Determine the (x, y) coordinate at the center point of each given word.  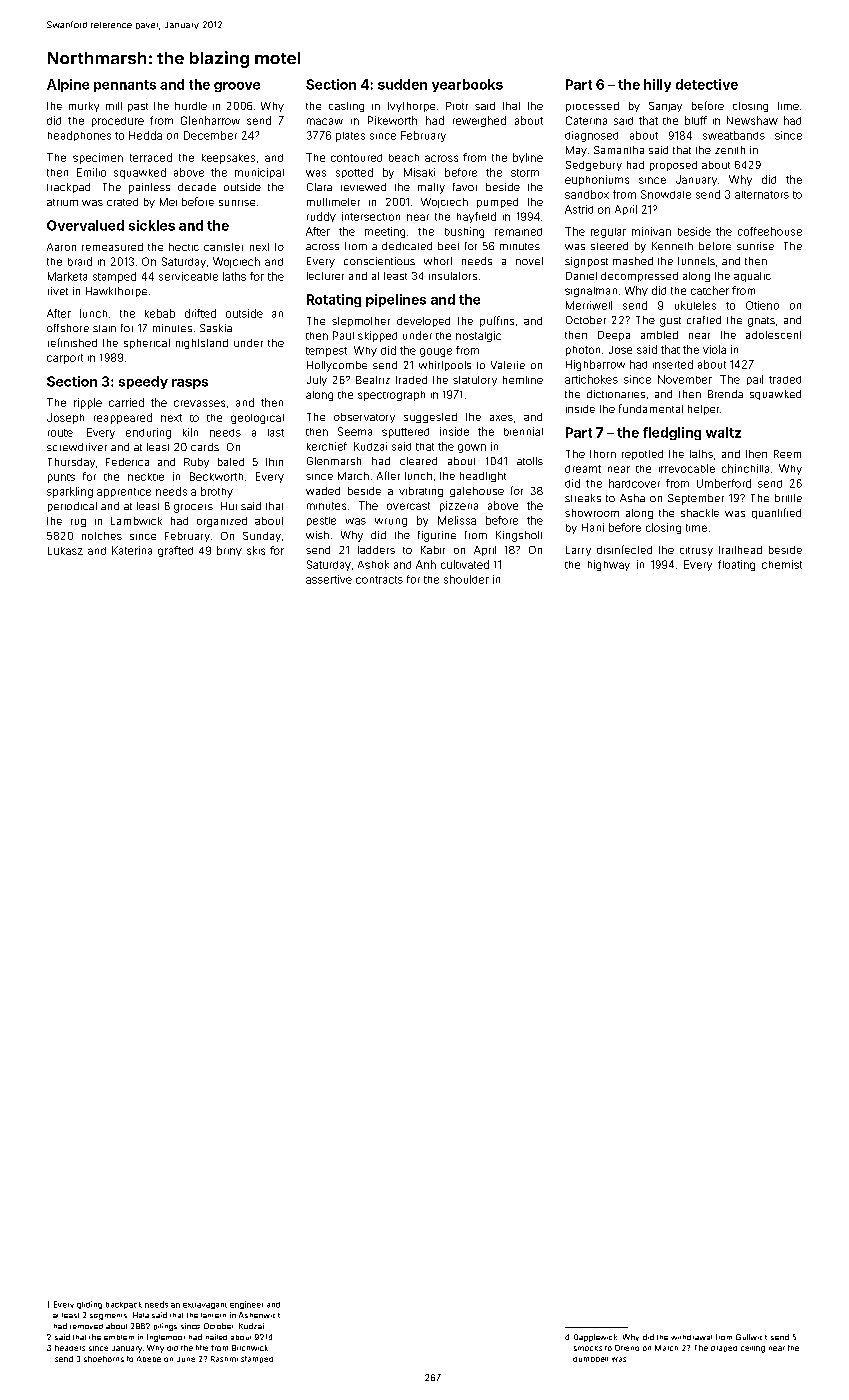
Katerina (132, 550)
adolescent (773, 335)
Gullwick (751, 1337)
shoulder (466, 579)
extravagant (205, 1306)
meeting (385, 232)
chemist (782, 564)
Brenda (725, 394)
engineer (246, 1305)
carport (65, 359)
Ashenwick (259, 1315)
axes (501, 418)
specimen (98, 158)
